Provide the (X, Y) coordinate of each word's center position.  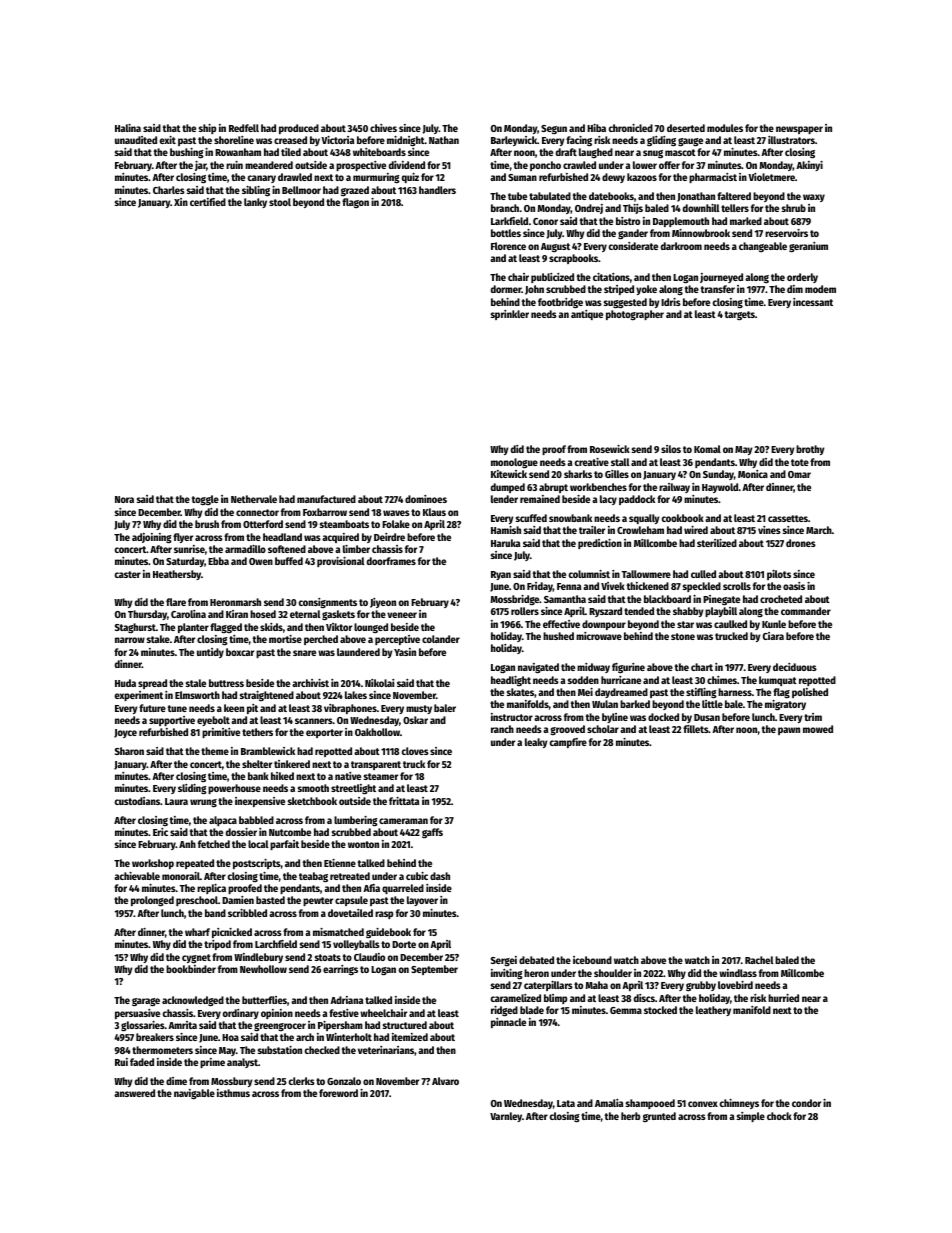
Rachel (759, 960)
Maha (596, 985)
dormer (506, 289)
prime (212, 1063)
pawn (789, 731)
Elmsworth (197, 695)
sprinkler (510, 315)
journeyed (721, 278)
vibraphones (350, 709)
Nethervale (254, 499)
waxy (814, 198)
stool (280, 202)
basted (270, 900)
